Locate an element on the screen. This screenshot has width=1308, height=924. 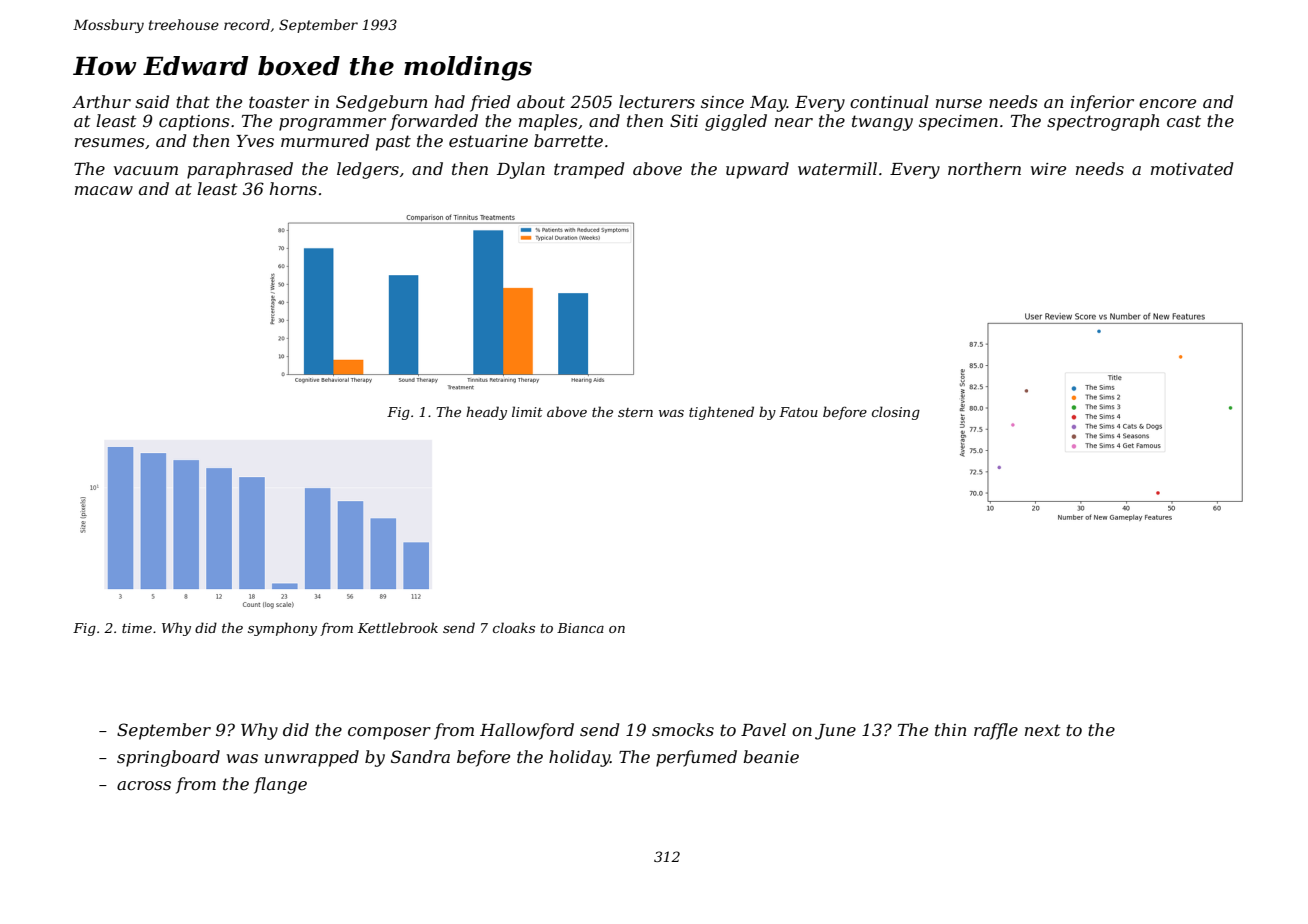
closing is located at coordinates (896, 413).
